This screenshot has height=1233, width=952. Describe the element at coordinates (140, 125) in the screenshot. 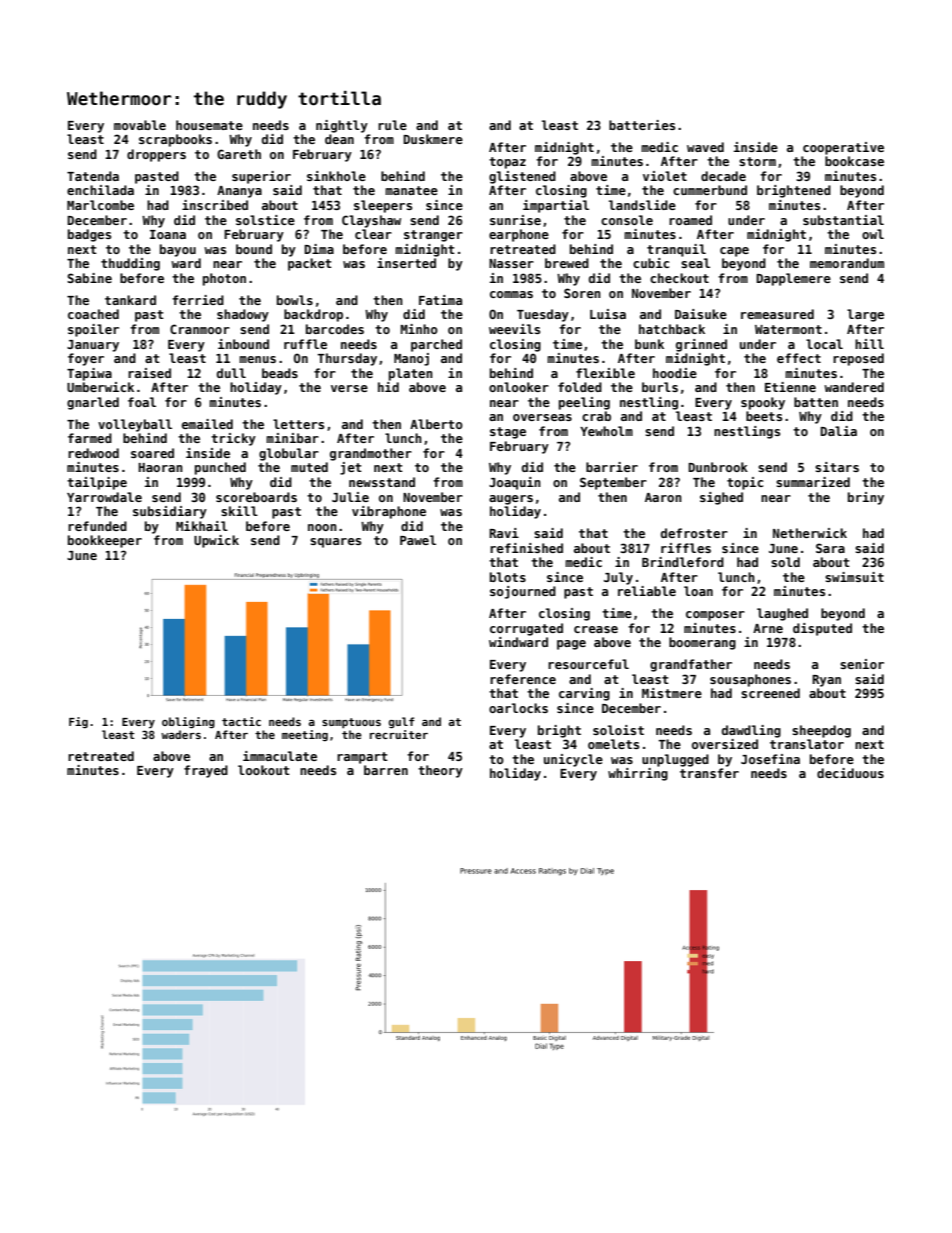

I see `movable` at that location.
